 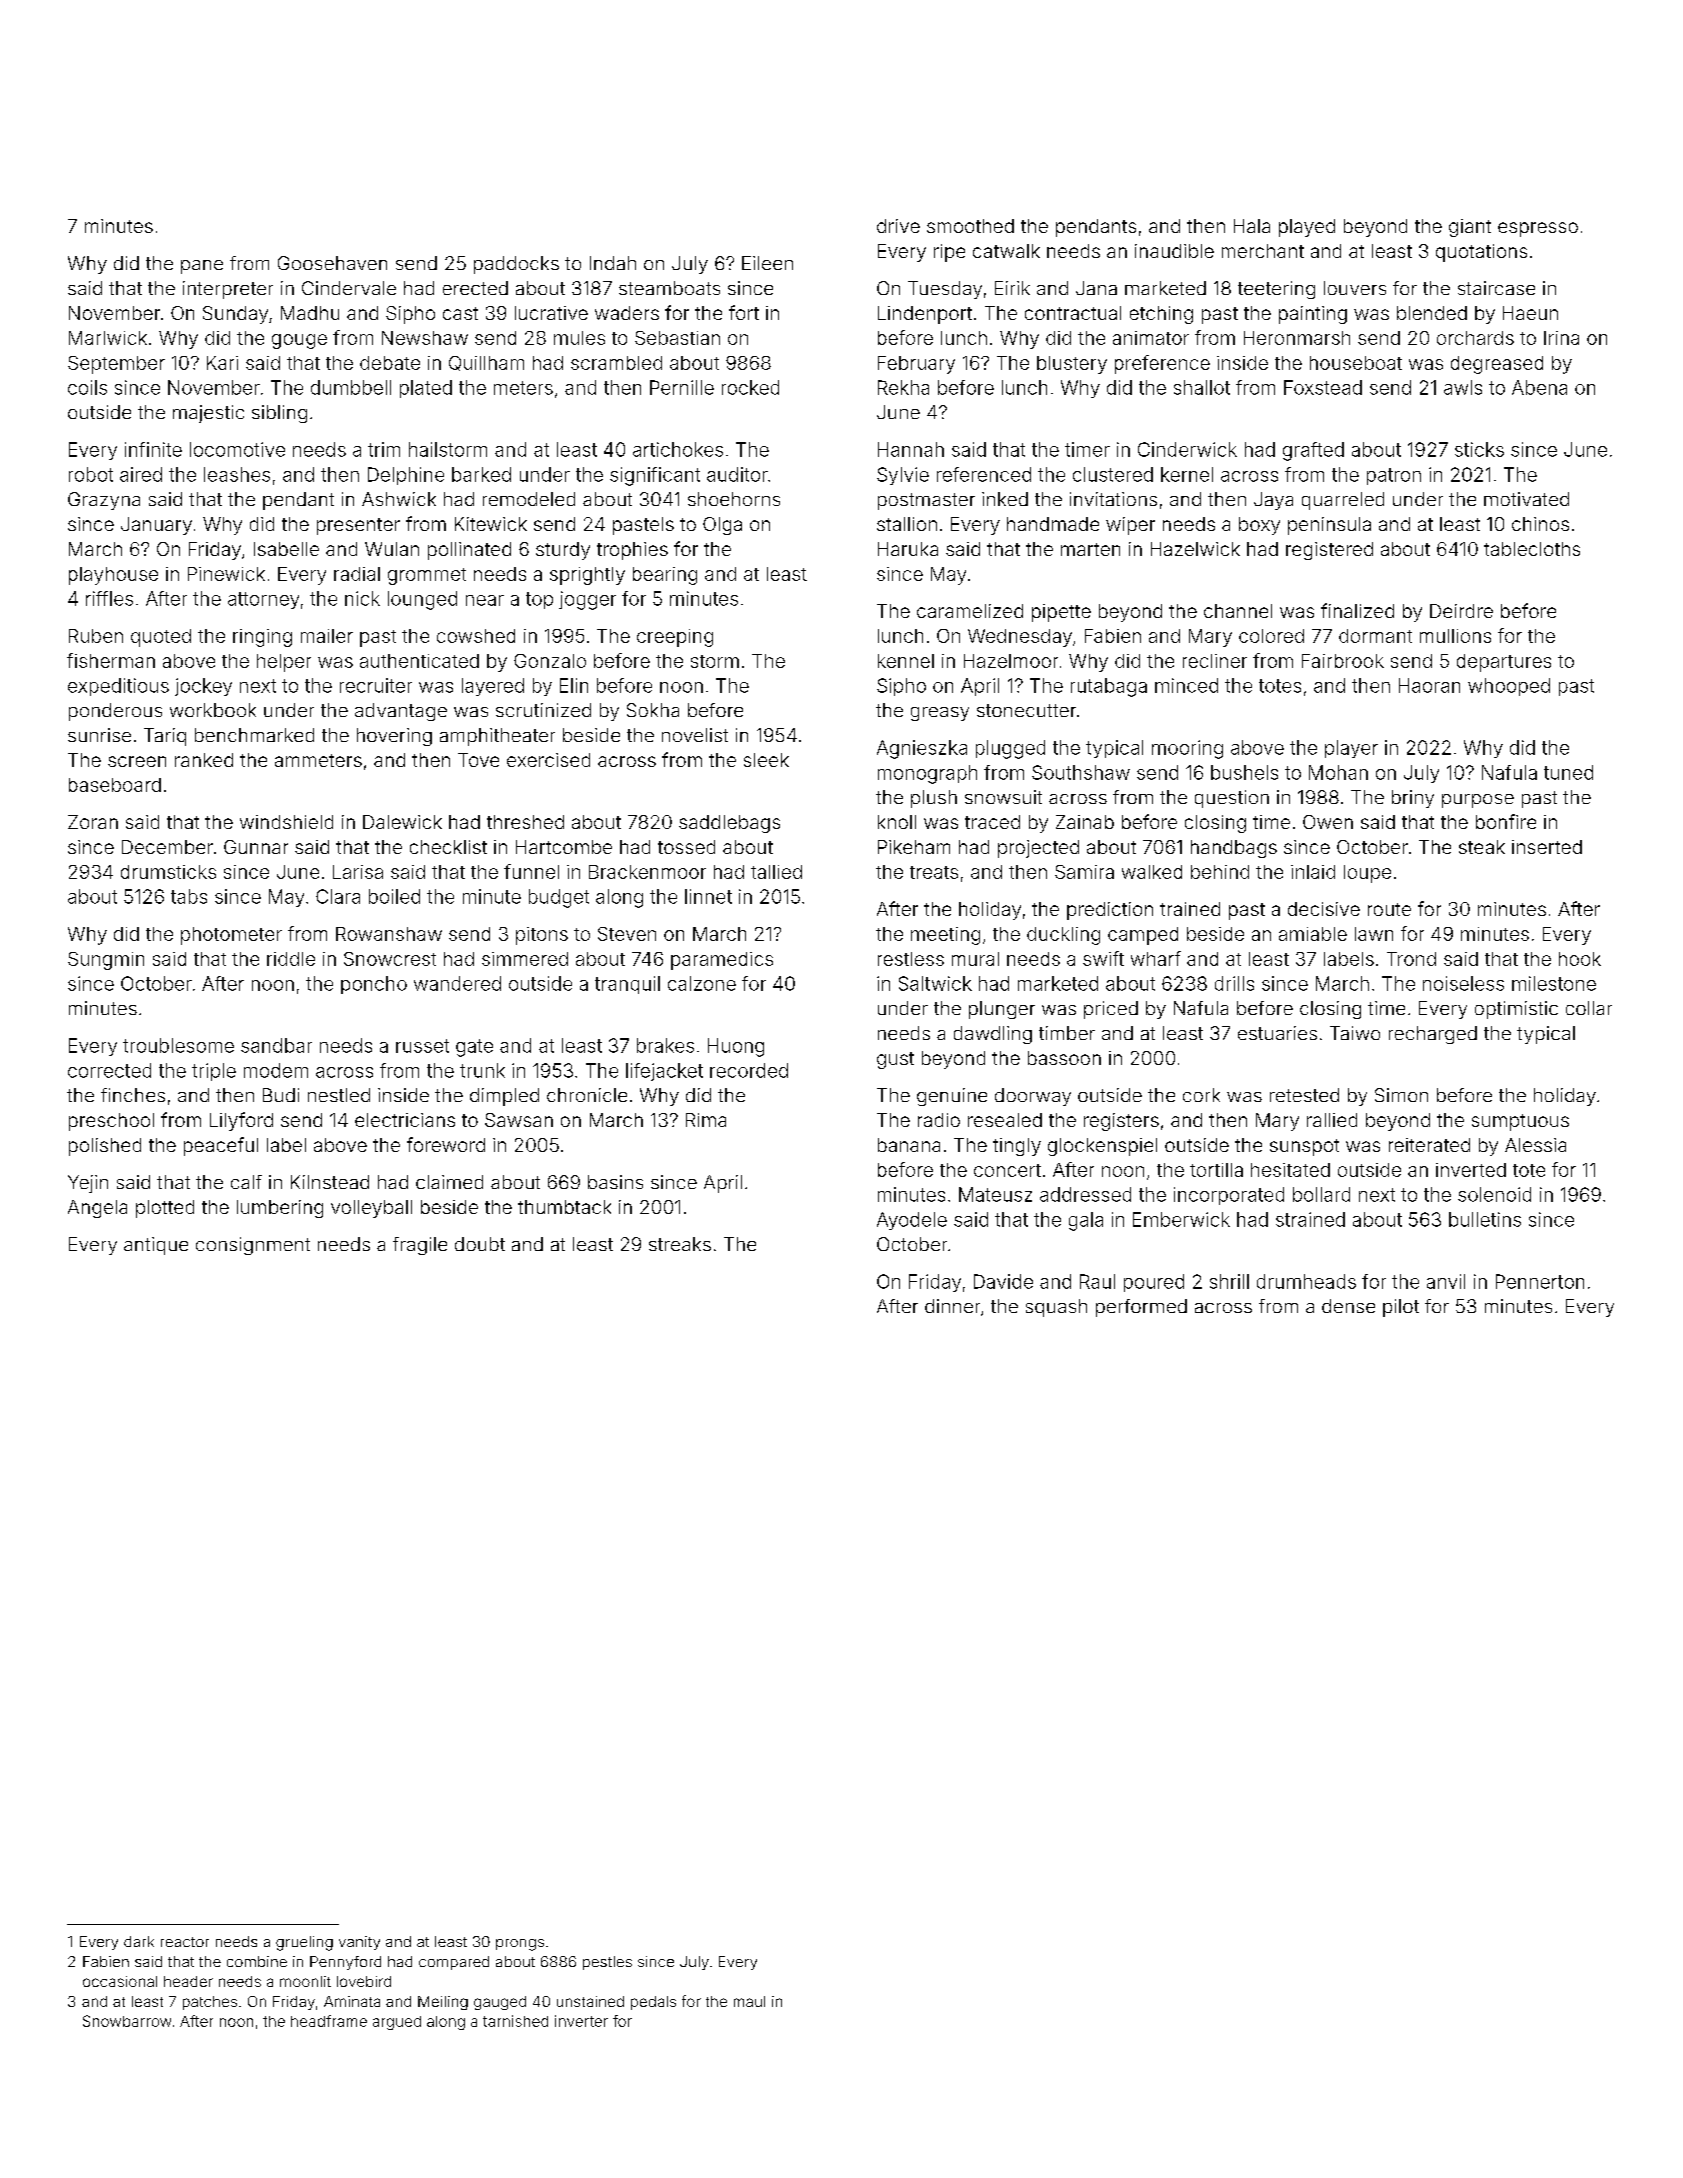 What do you see at coordinates (1461, 611) in the image?
I see `Deirdre` at bounding box center [1461, 611].
